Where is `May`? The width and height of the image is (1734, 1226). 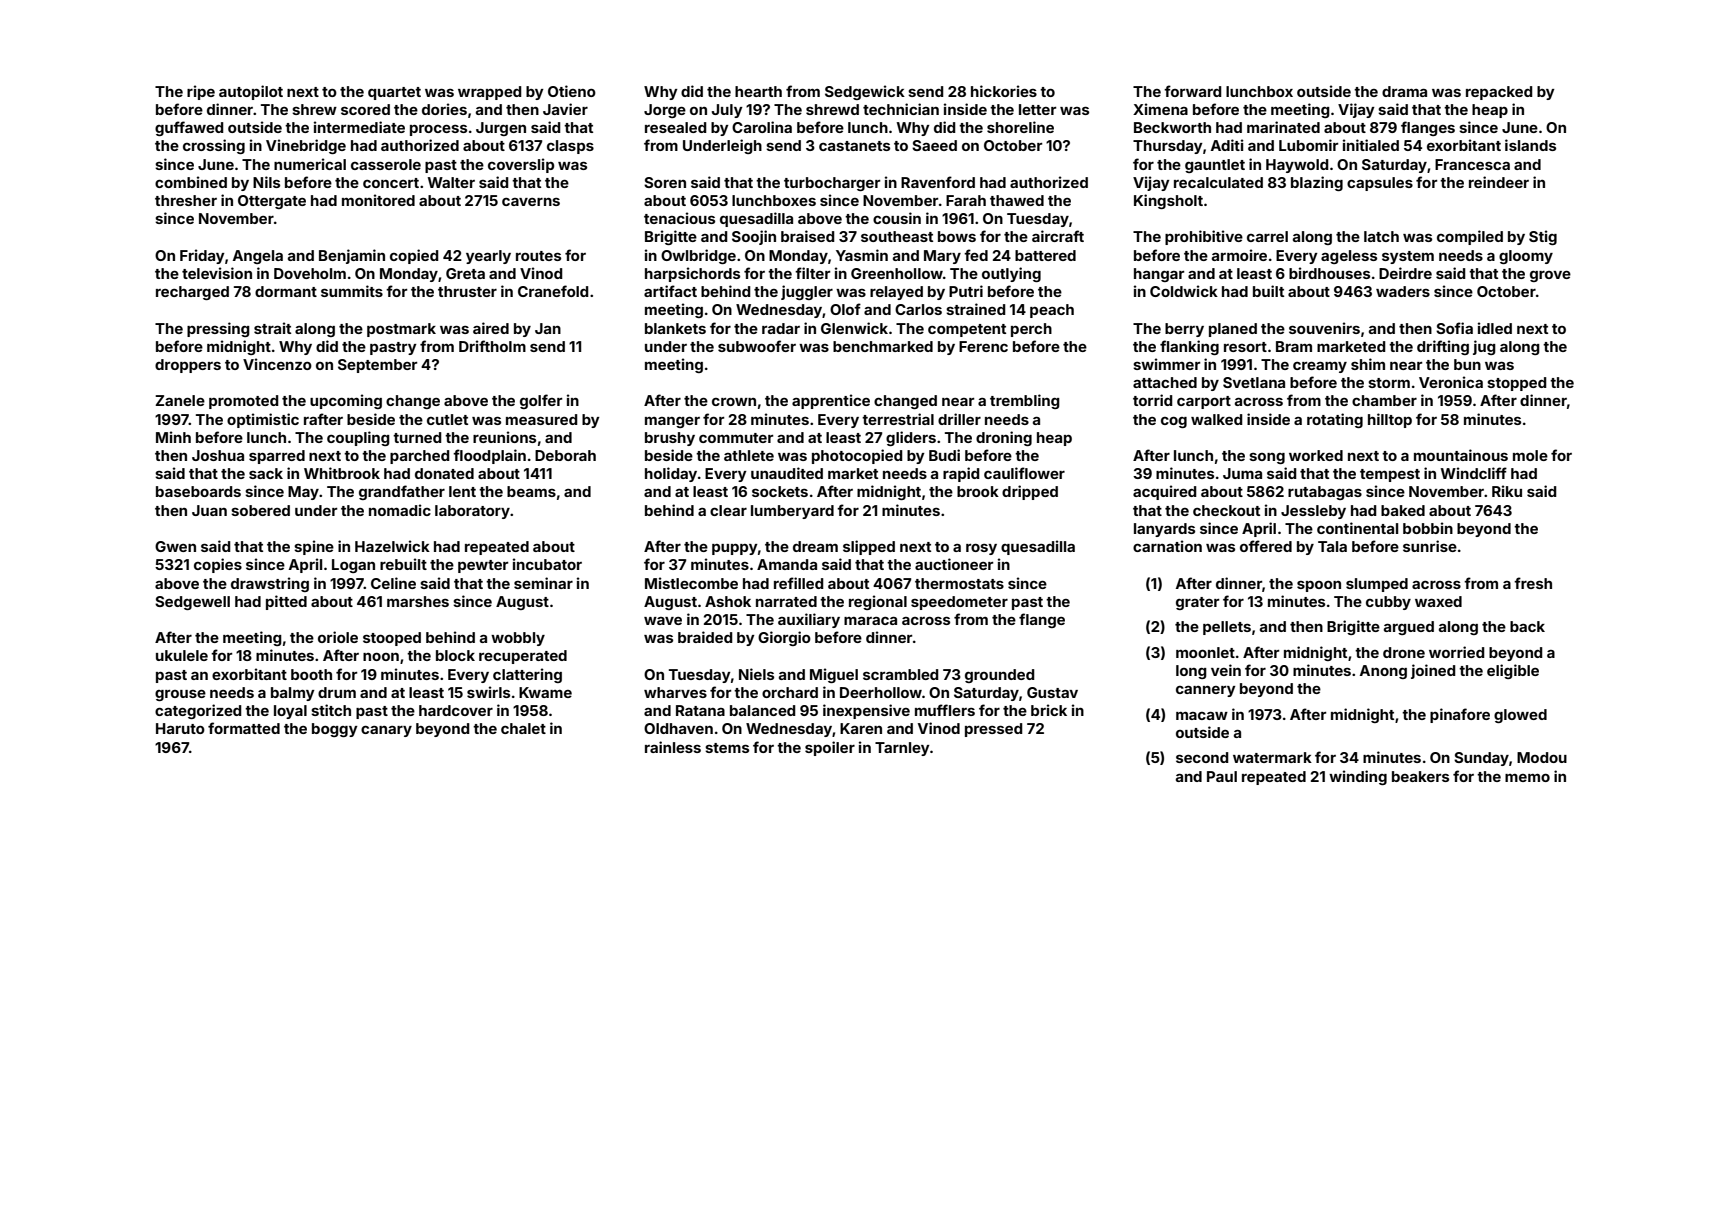
May is located at coordinates (303, 493).
